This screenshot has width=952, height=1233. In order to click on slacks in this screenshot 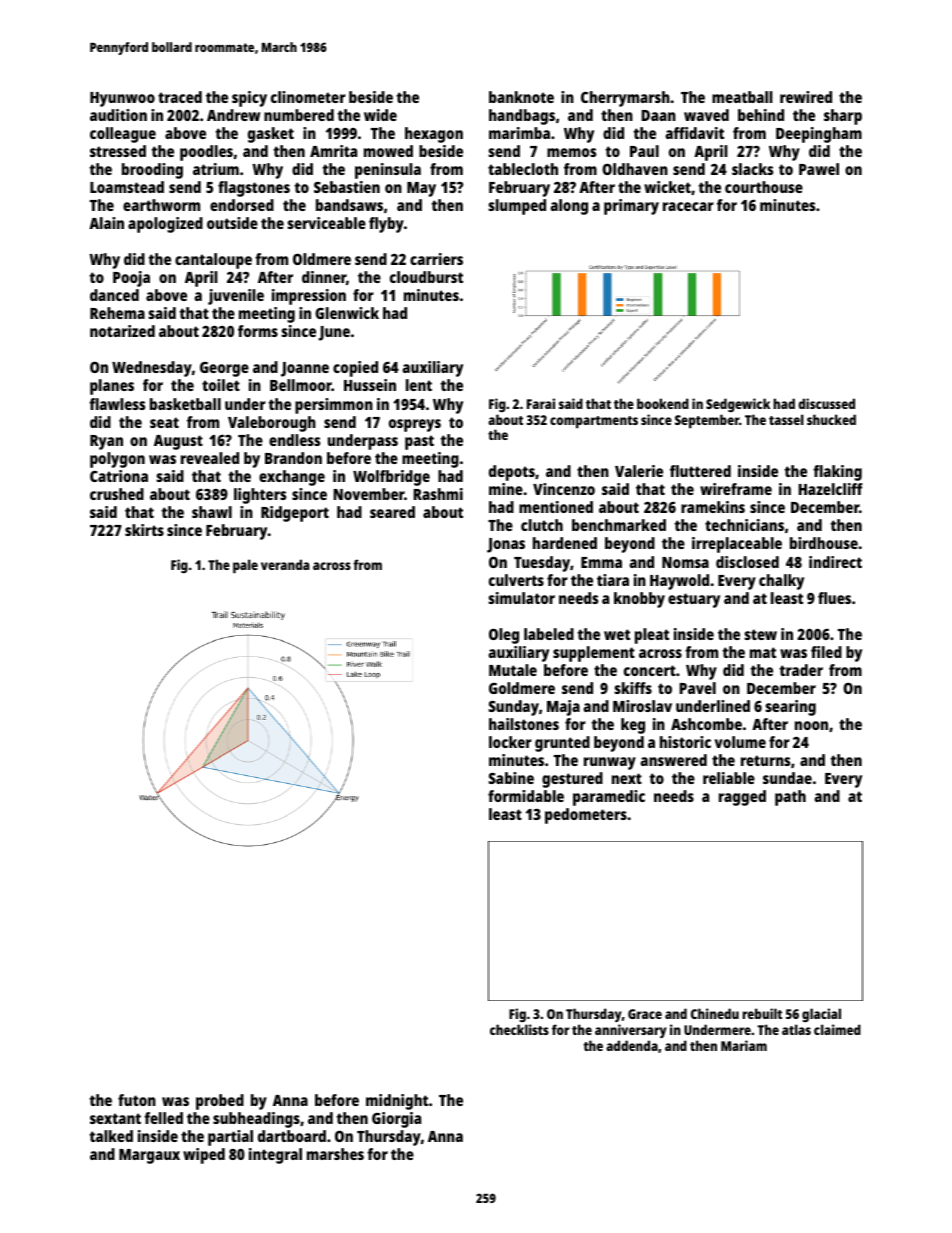, I will do `click(752, 169)`.
